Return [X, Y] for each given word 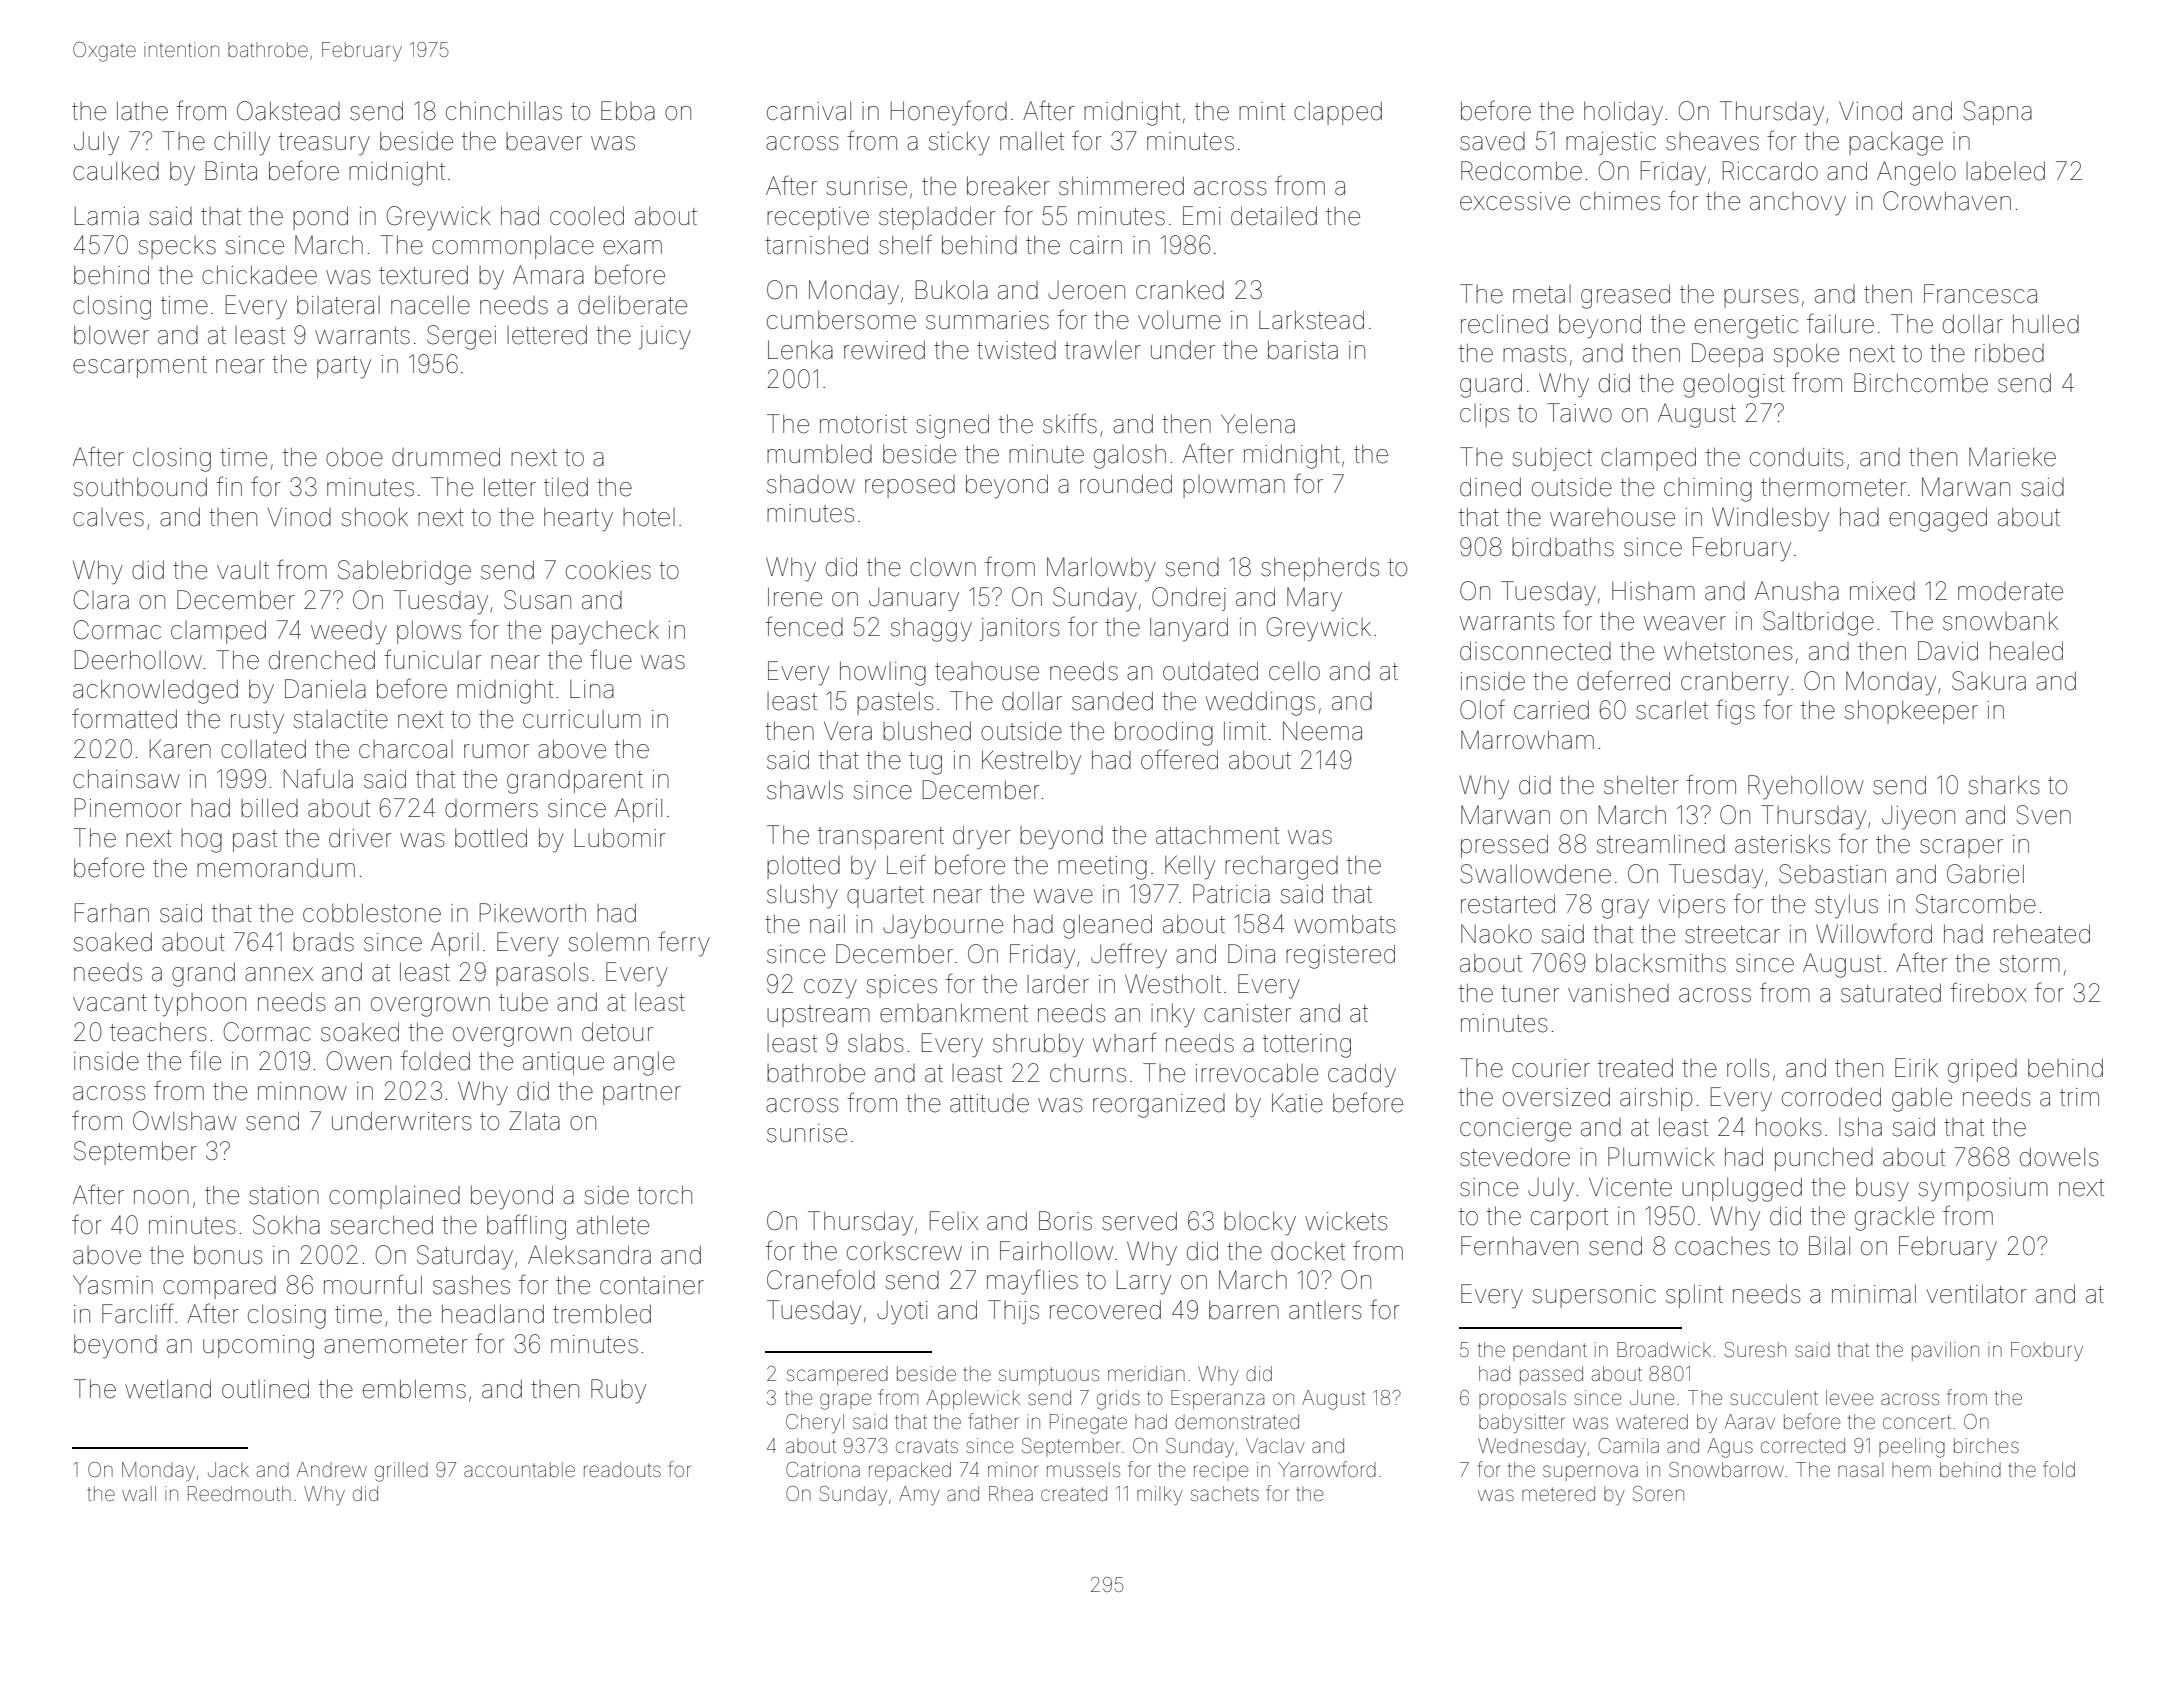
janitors [1020, 629]
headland [493, 1314]
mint [1262, 111]
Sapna [1997, 113]
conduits [1797, 457]
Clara [101, 600]
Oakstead [288, 111]
